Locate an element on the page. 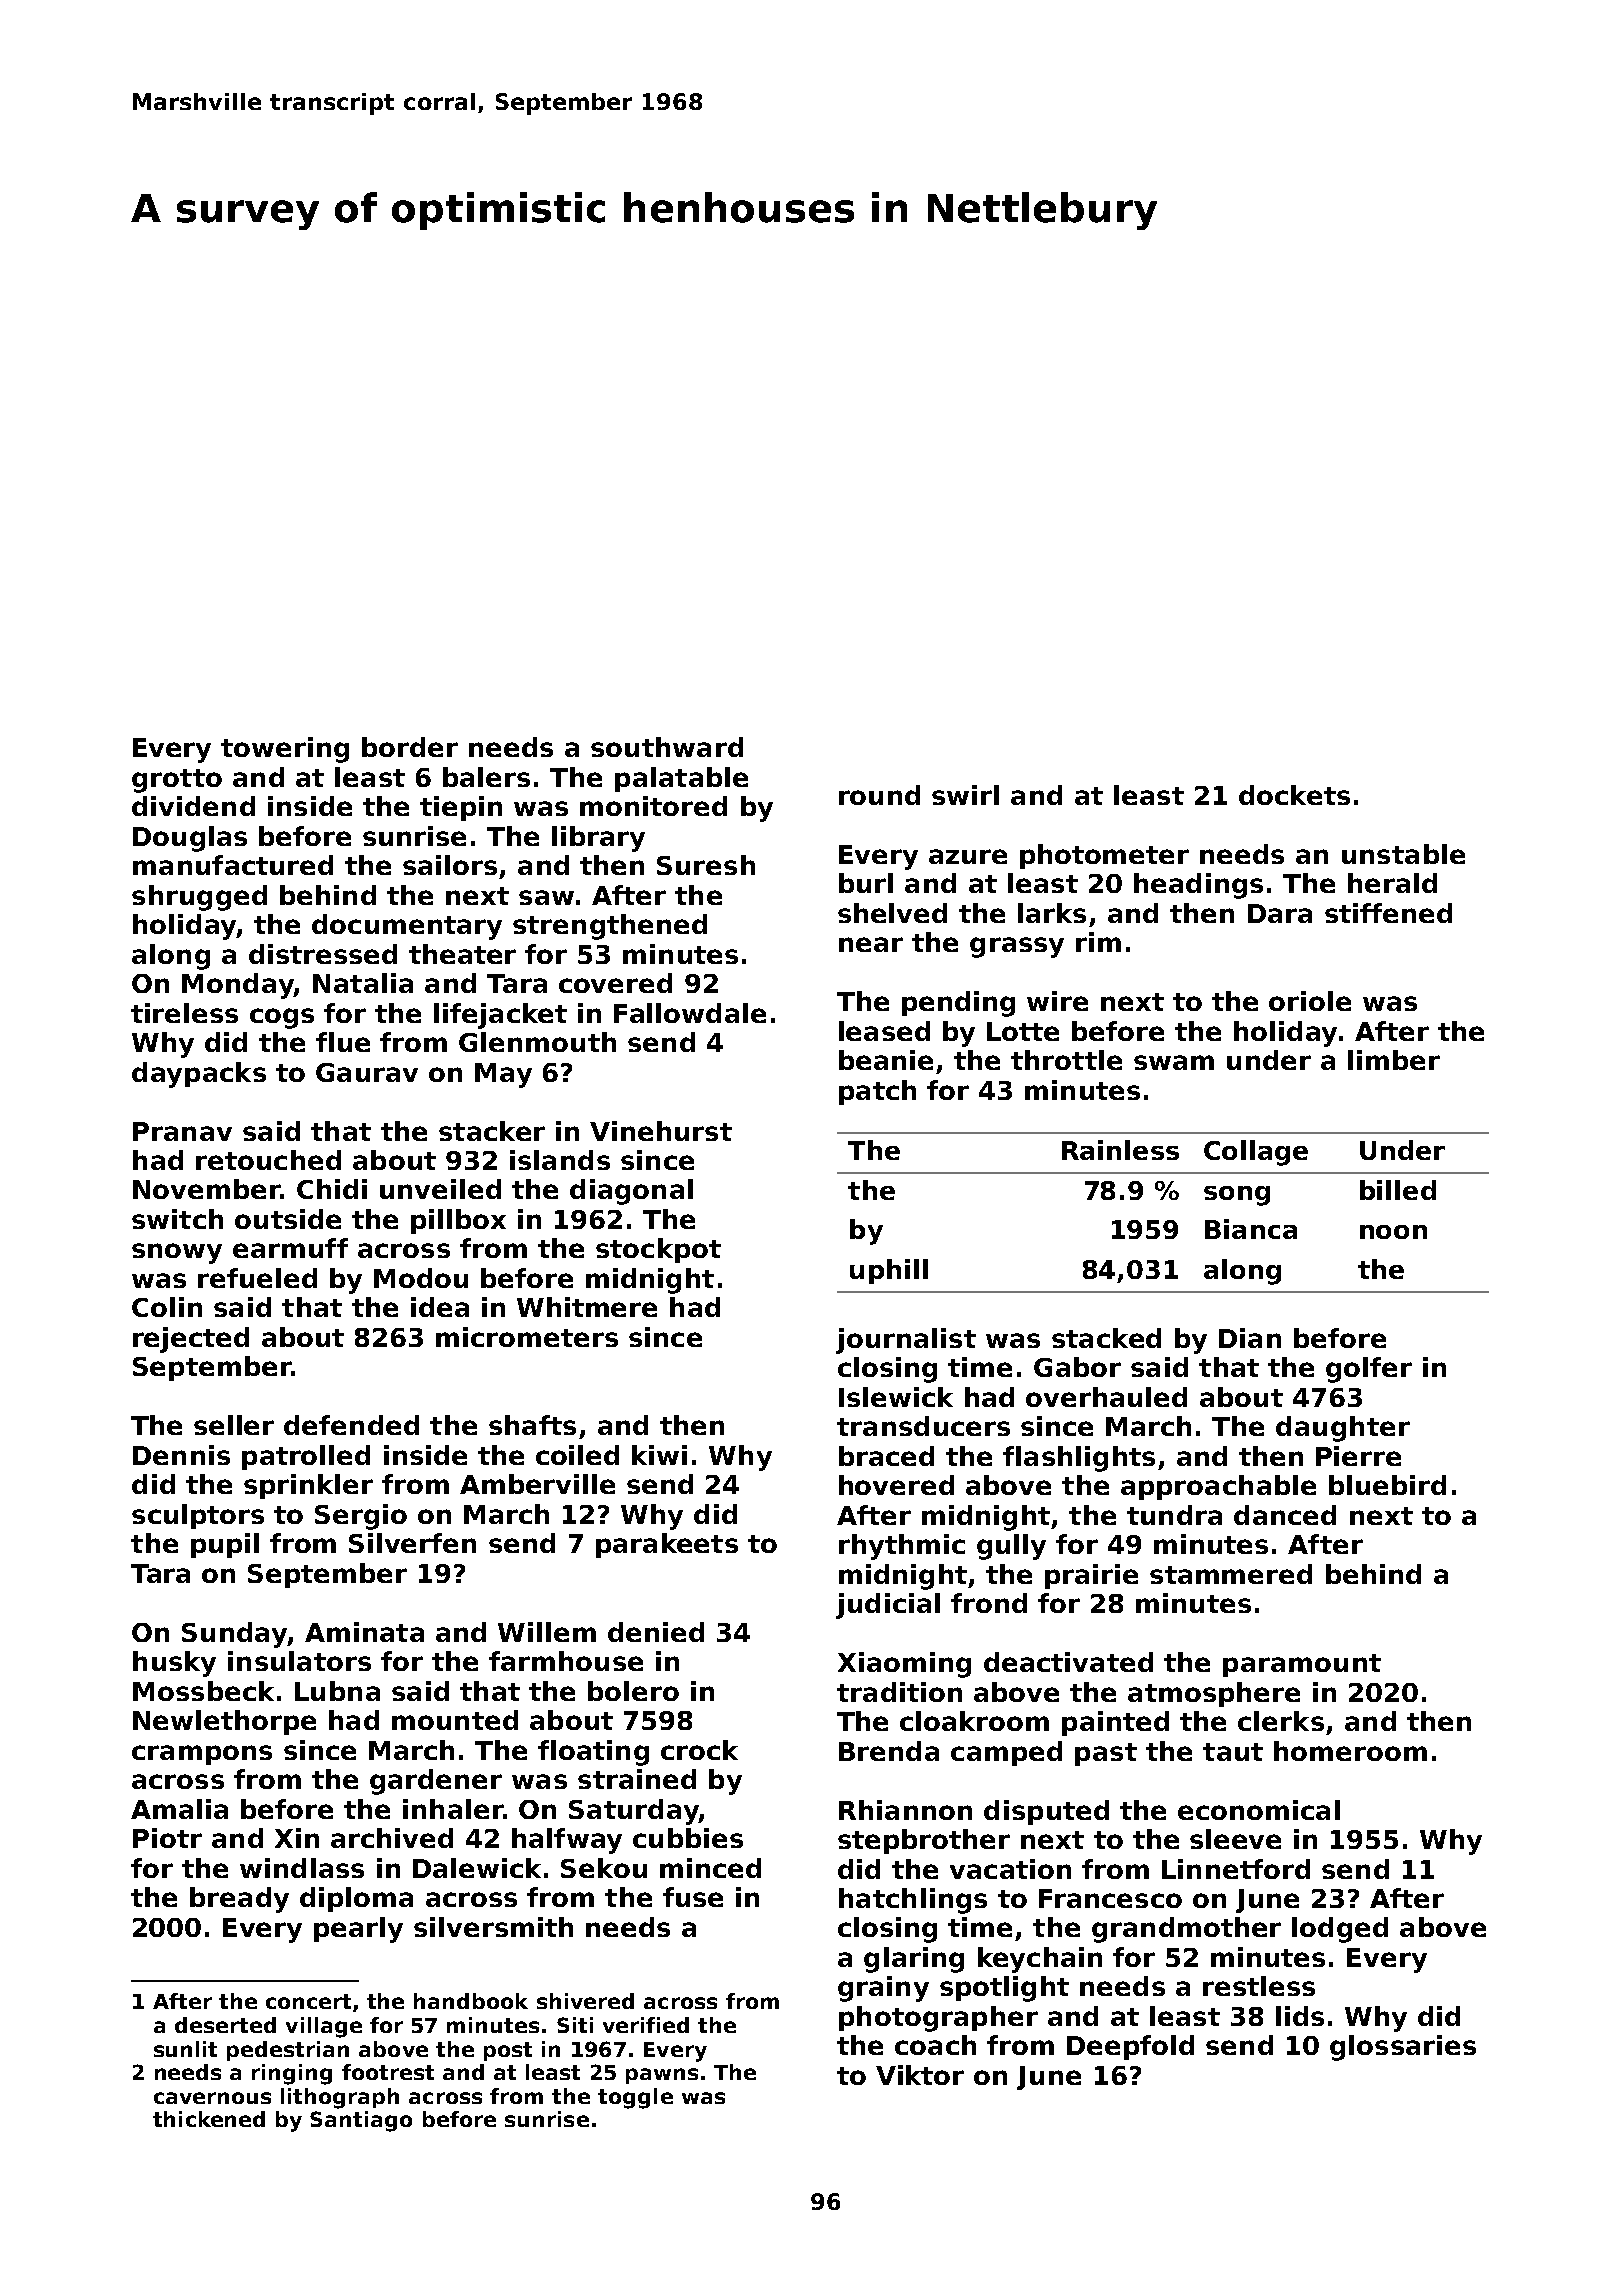  gardener is located at coordinates (436, 1782).
